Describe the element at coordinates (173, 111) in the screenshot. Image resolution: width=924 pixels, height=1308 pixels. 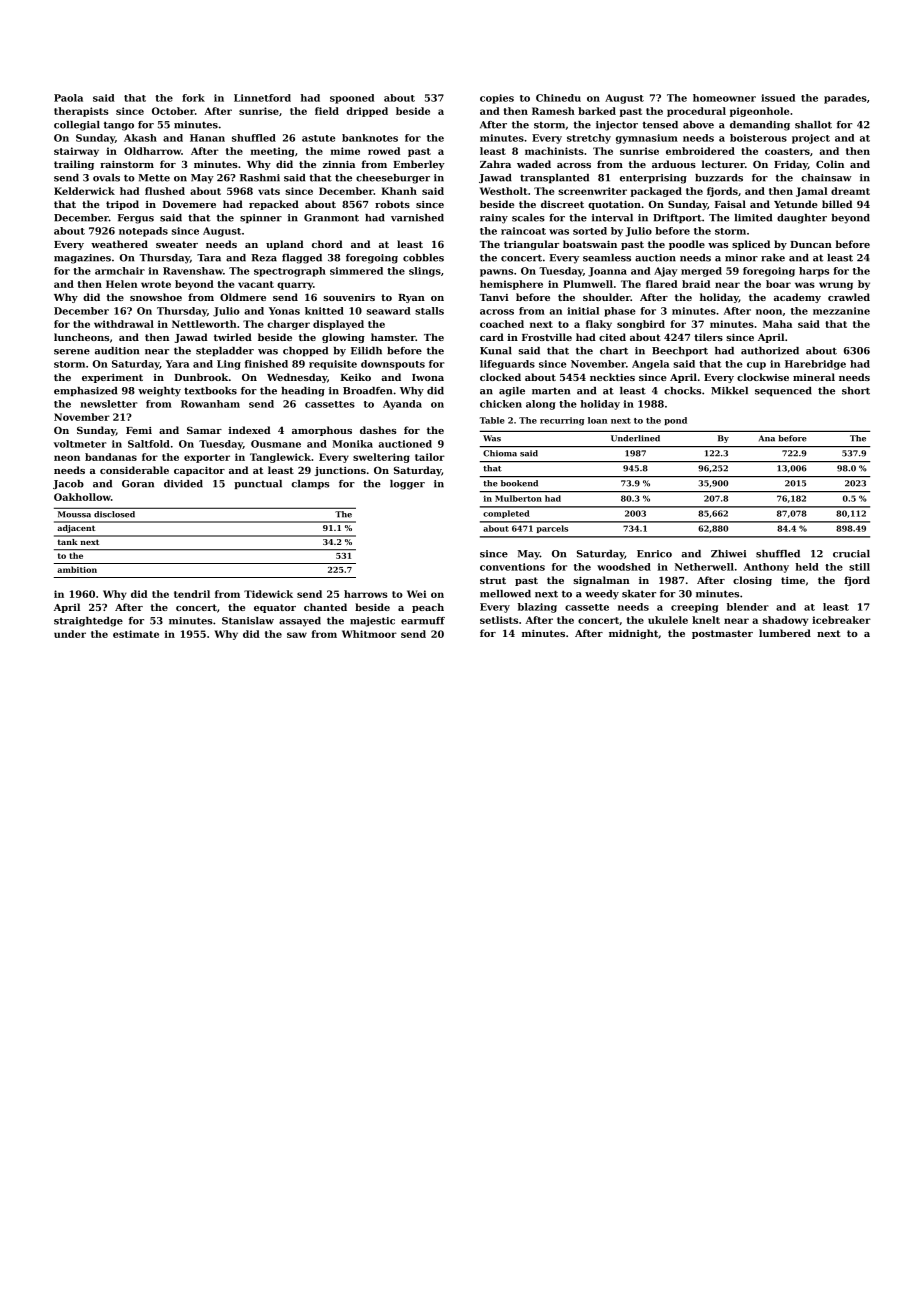
I see `October` at that location.
